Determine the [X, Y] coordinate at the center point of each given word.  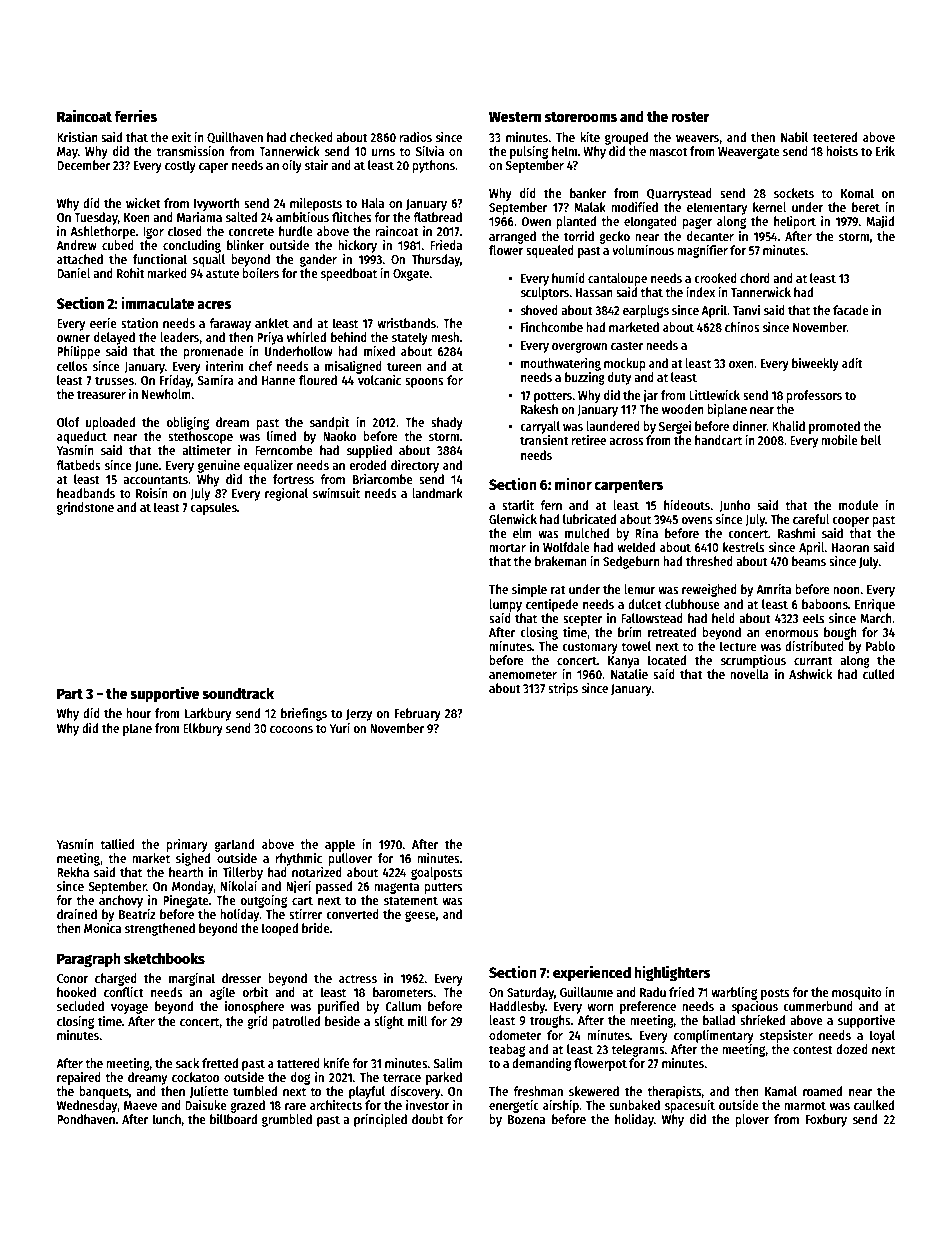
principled [380, 1120]
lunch [167, 1119]
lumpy [505, 605]
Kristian [77, 137]
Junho [734, 506]
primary [187, 845]
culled [878, 674]
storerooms [581, 117]
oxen [741, 364]
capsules [213, 508]
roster [690, 117]
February [418, 714]
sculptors [544, 293]
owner [73, 338]
